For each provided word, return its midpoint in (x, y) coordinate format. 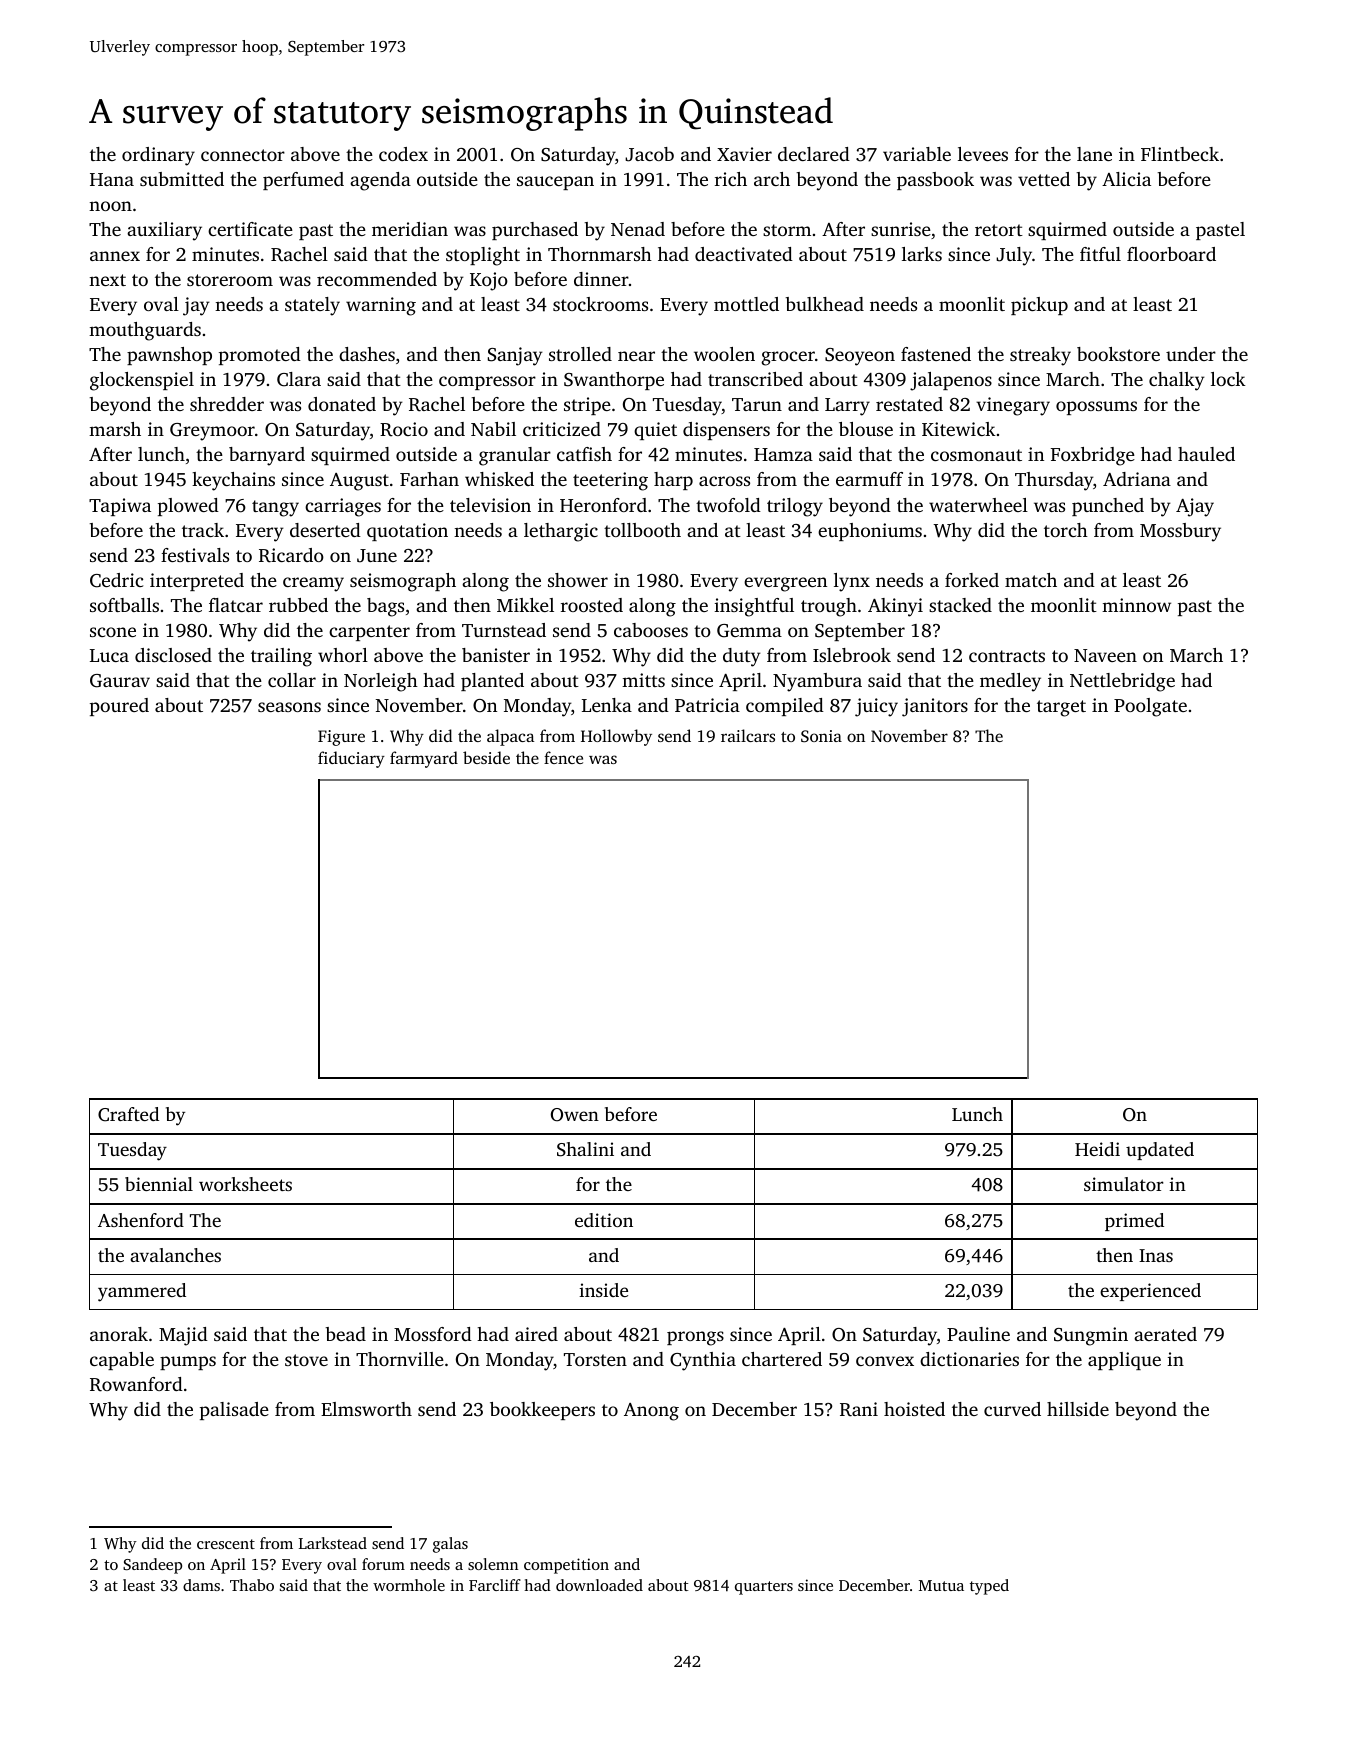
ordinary (158, 156)
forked (972, 580)
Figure (341, 738)
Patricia (707, 705)
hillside (1078, 1409)
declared (814, 154)
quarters (764, 1588)
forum (383, 1564)
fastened (936, 354)
